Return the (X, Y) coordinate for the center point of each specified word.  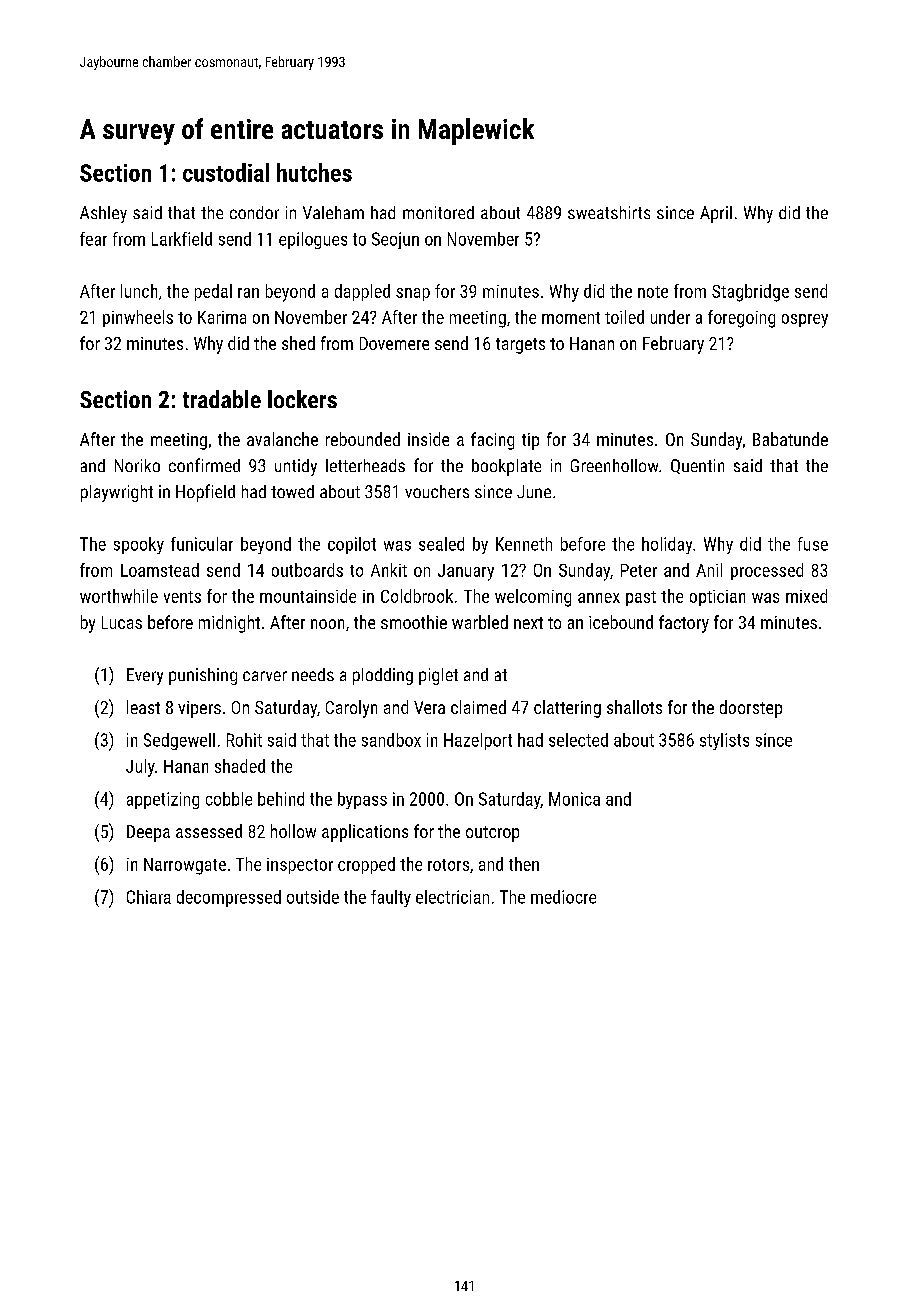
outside (313, 897)
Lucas (122, 622)
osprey (805, 321)
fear (93, 239)
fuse (813, 544)
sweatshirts (609, 212)
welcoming (533, 598)
